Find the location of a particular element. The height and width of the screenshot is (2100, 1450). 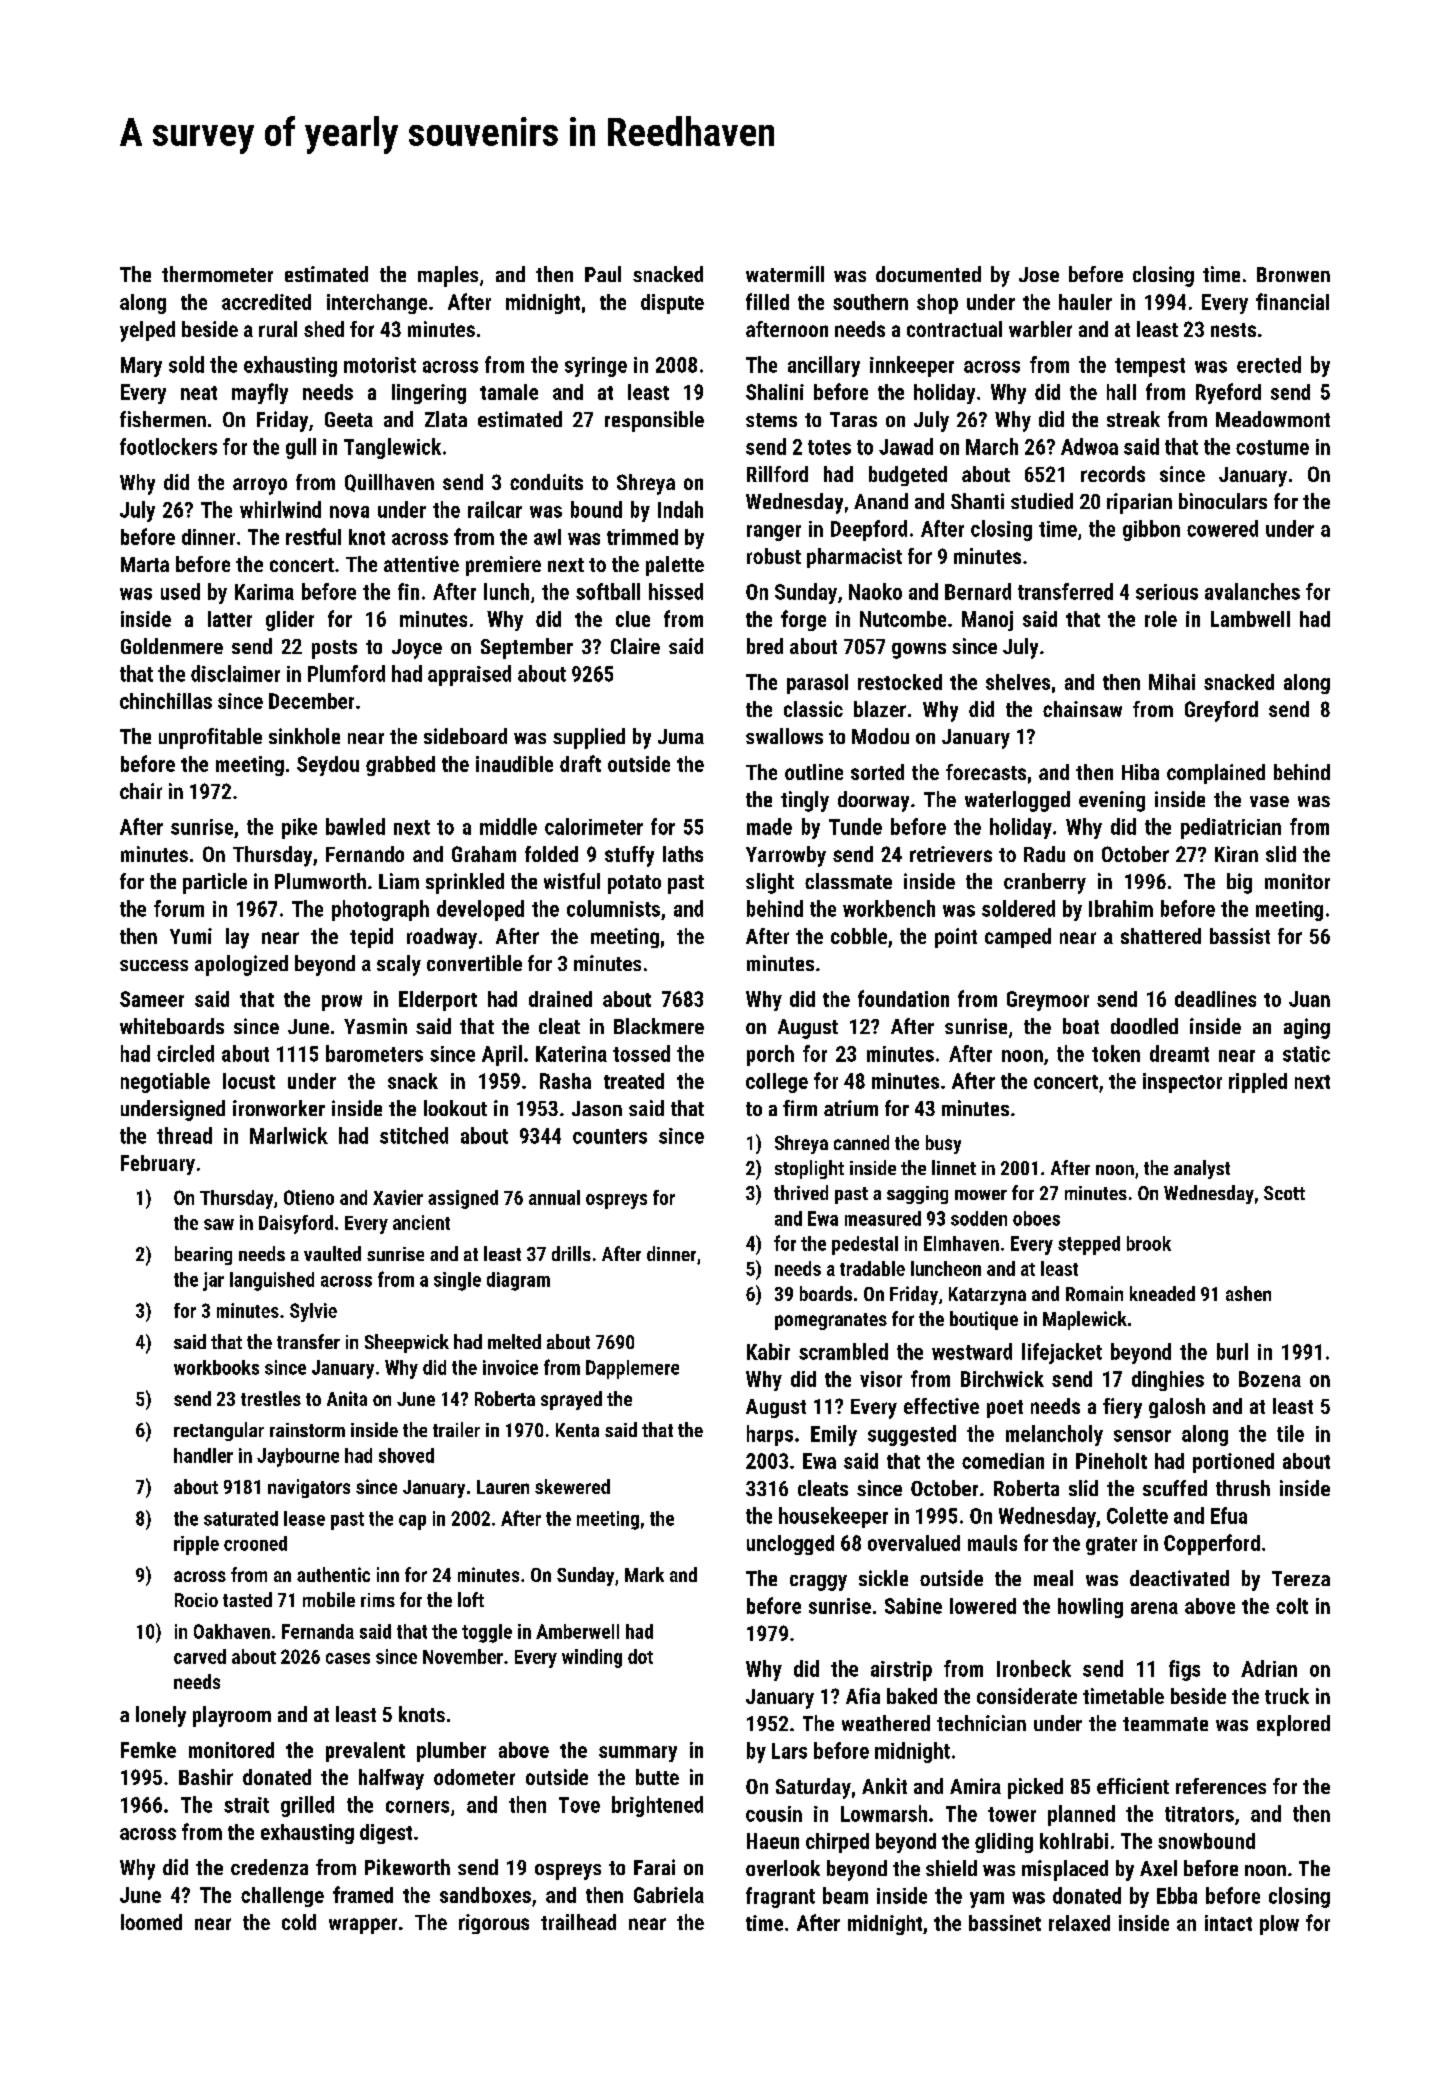

dot is located at coordinates (640, 1656).
